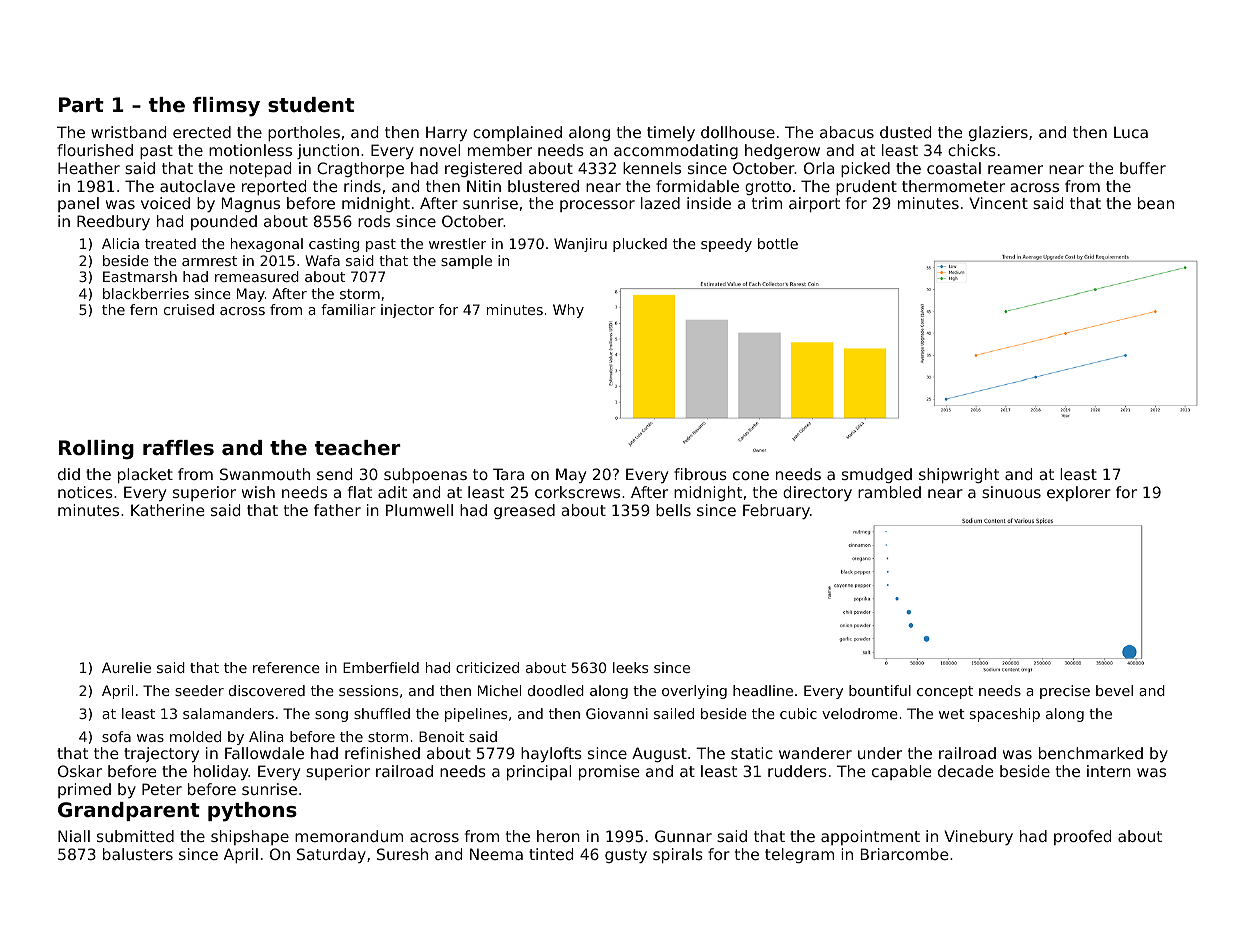 The width and height of the document is (1233, 952). Describe the element at coordinates (1114, 690) in the document. I see `bevel` at that location.
